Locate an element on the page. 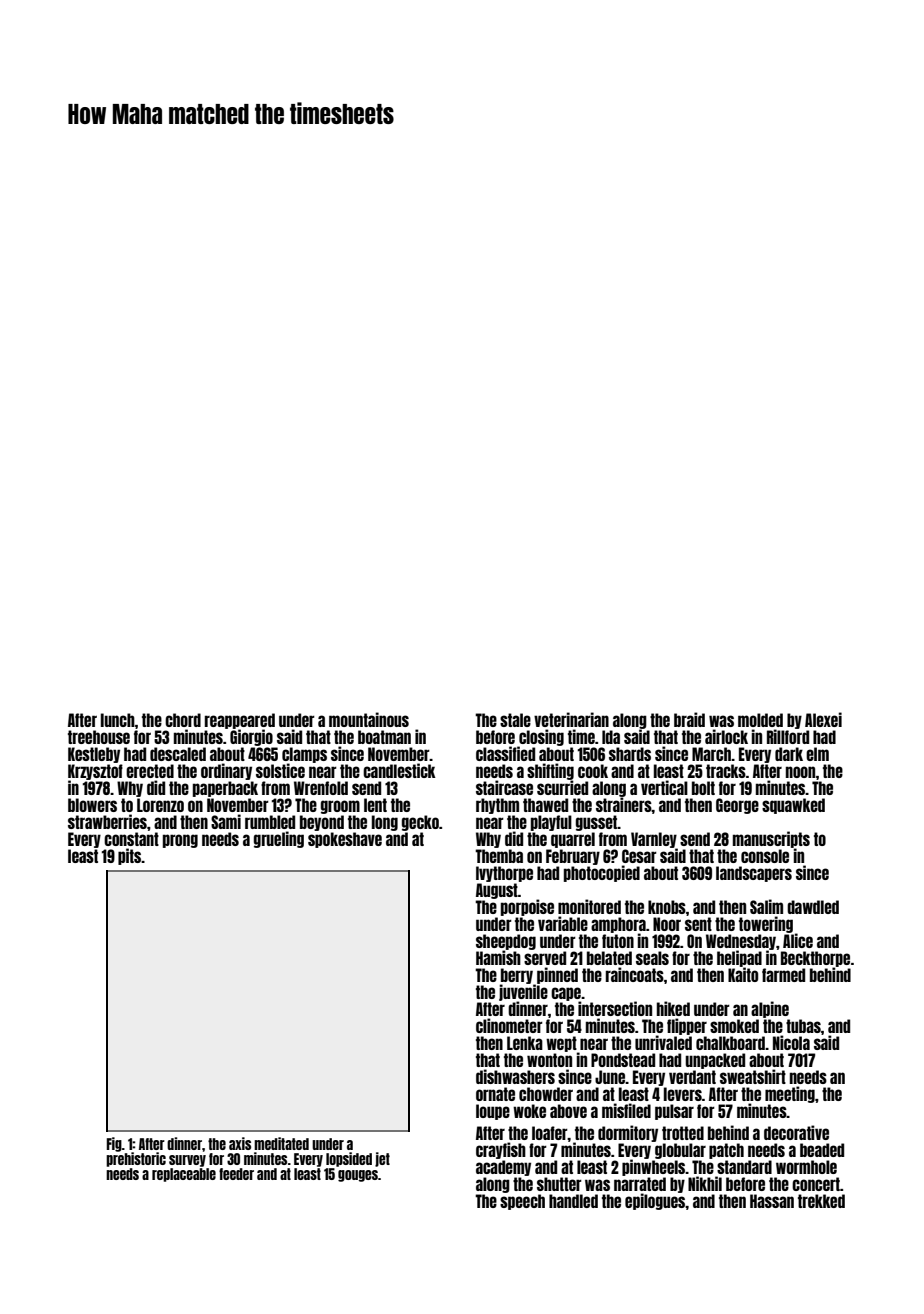 This document has width=924, height=1314. speech is located at coordinates (522, 1202).
